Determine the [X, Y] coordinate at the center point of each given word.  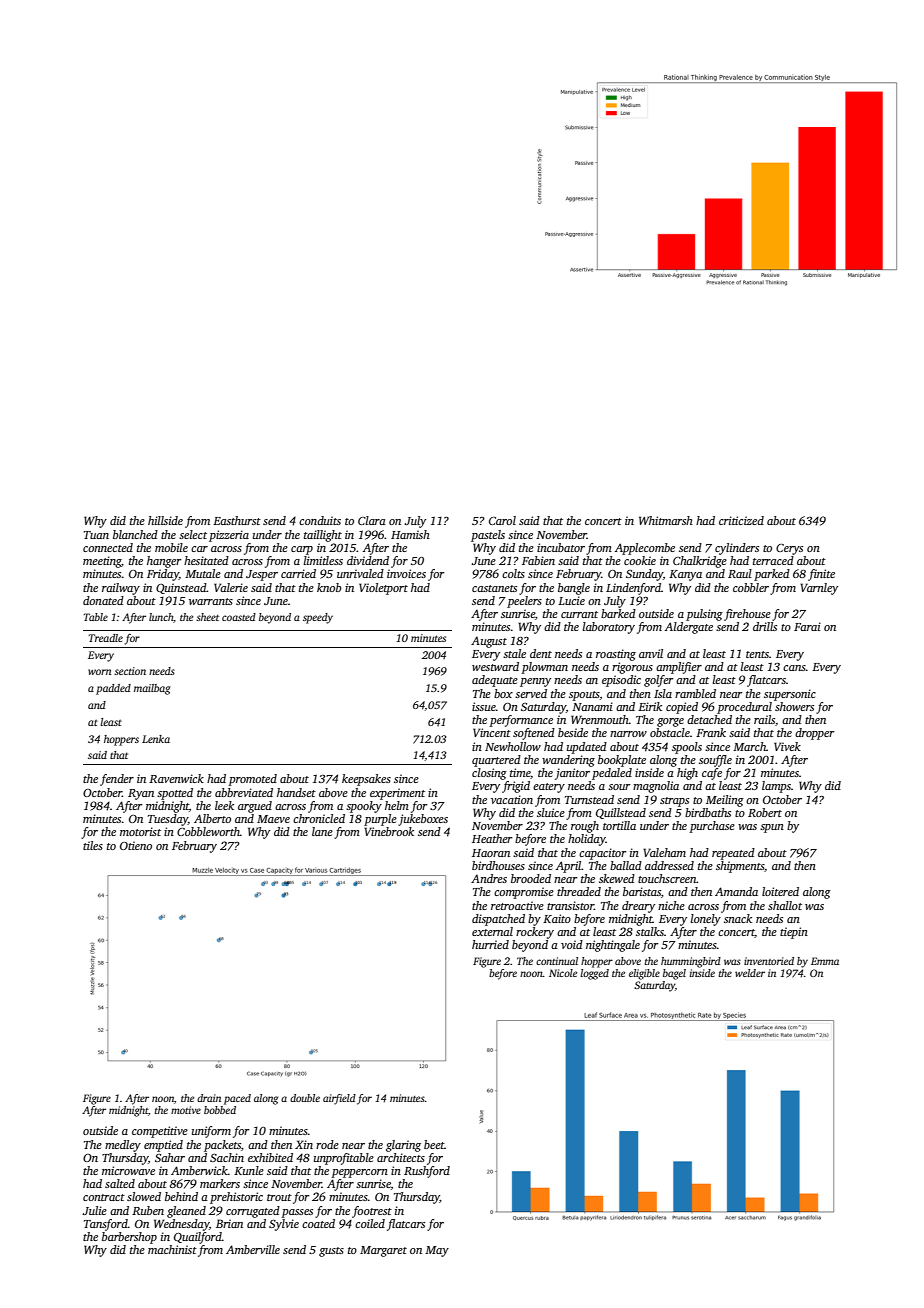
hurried [490, 944]
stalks [650, 931]
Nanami [592, 706]
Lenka [156, 739]
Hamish [410, 534]
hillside [165, 520]
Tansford [106, 1225]
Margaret [383, 1251]
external [492, 931]
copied [682, 708]
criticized [741, 520]
